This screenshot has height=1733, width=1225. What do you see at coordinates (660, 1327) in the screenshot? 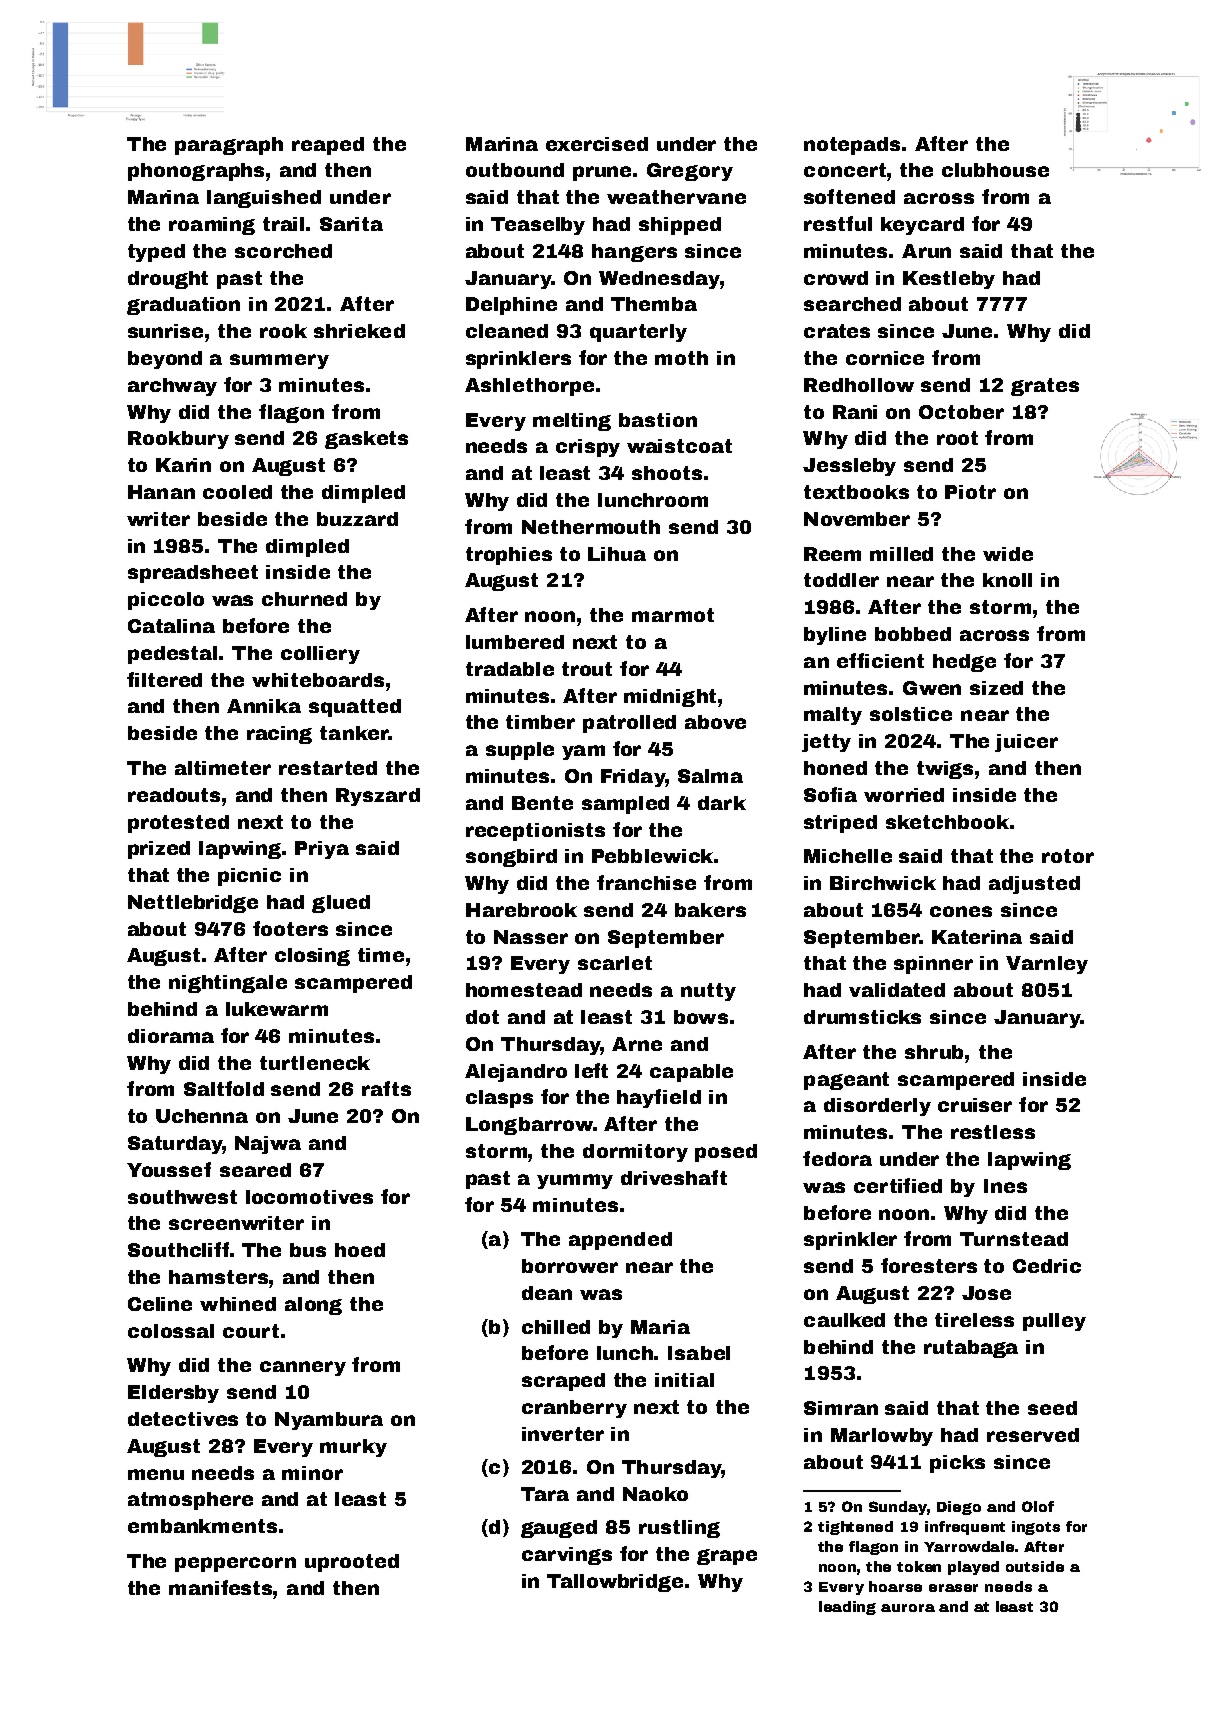
I see `Maria` at bounding box center [660, 1327].
